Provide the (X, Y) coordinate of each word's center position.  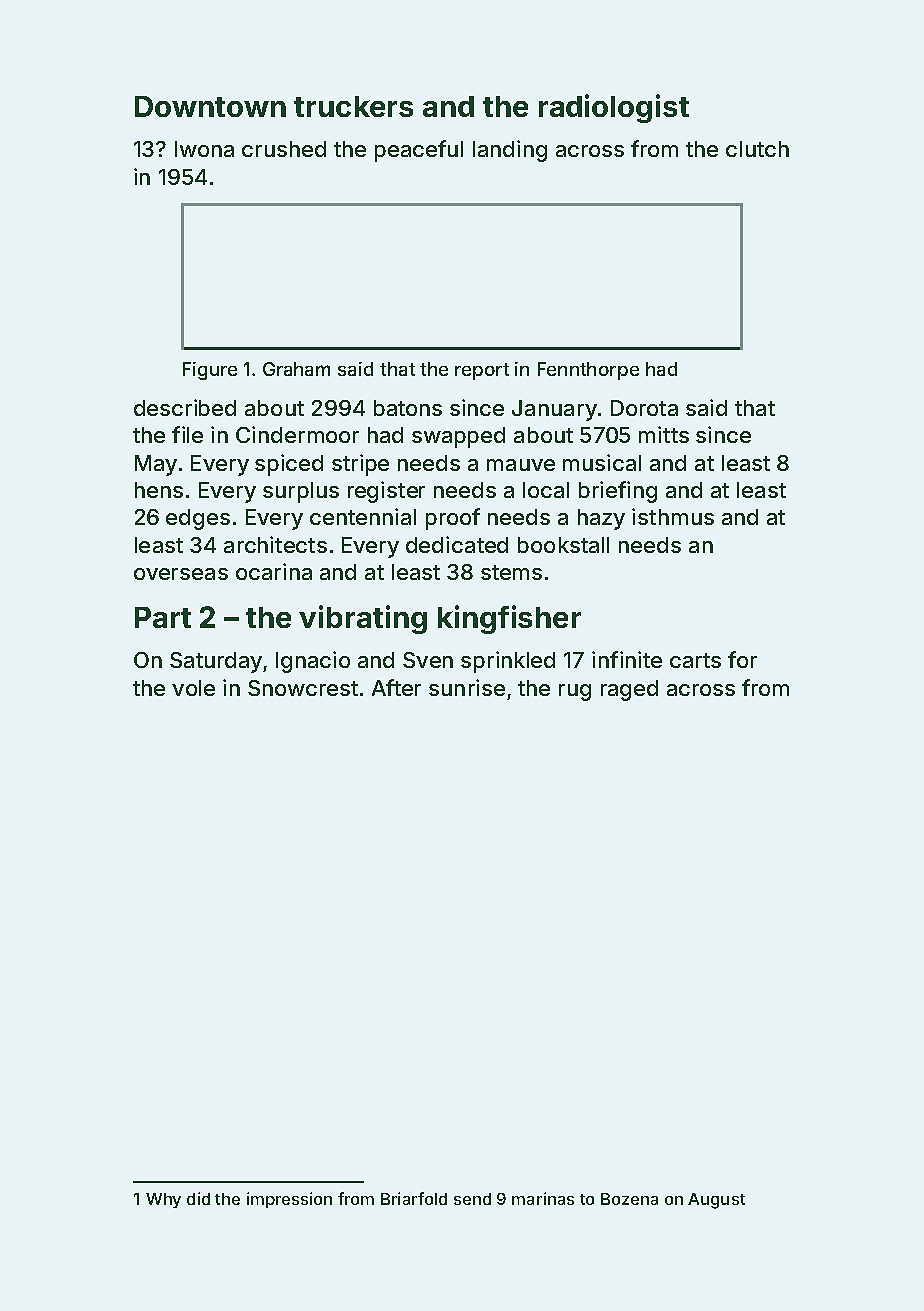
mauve (521, 465)
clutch (757, 149)
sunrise (467, 687)
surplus (301, 492)
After (396, 687)
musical (602, 462)
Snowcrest (303, 688)
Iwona (204, 149)
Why (163, 1200)
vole (193, 688)
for (742, 659)
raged (629, 690)
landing (510, 151)
